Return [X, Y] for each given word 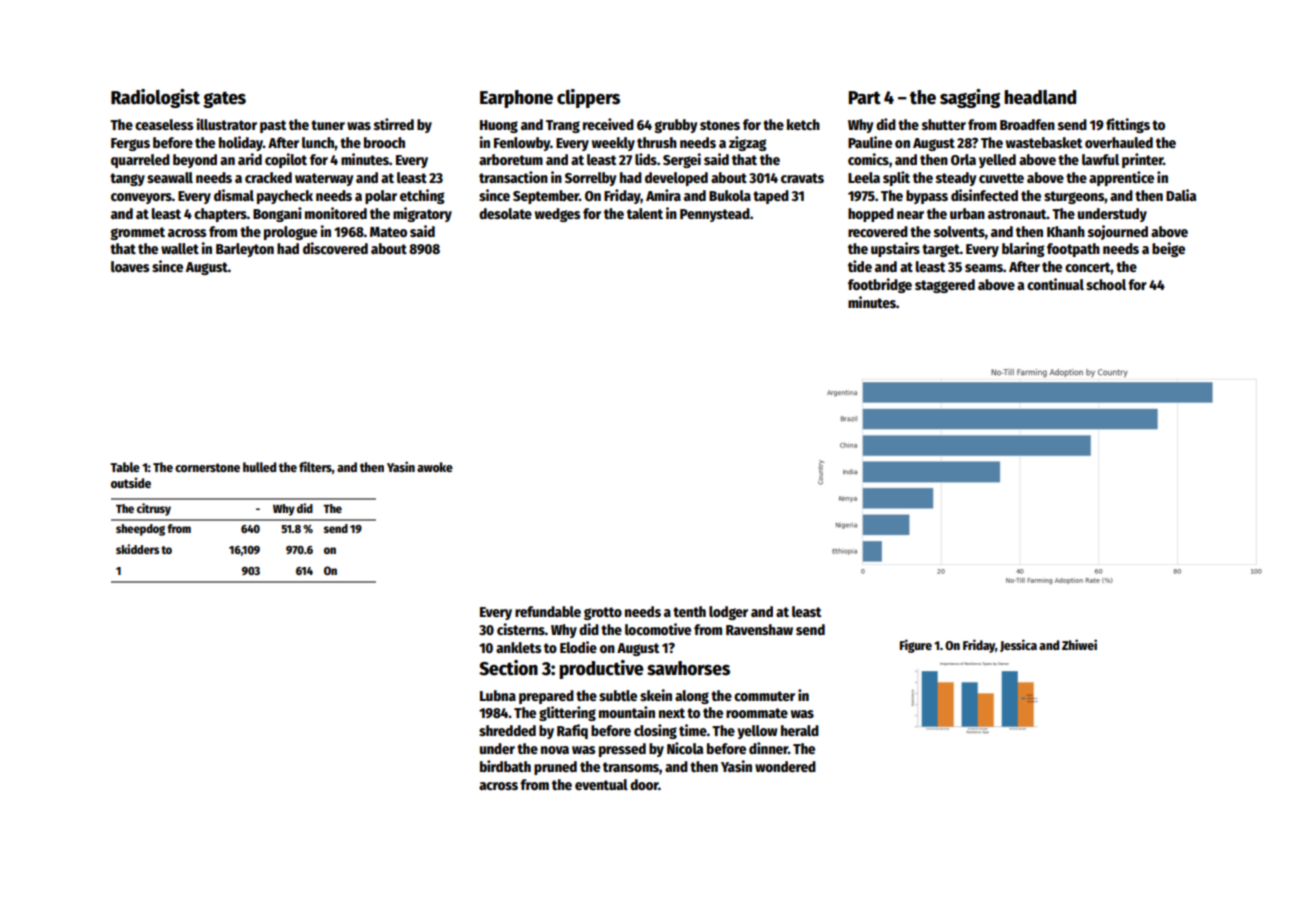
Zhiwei [1079, 644]
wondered [785, 766]
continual [1055, 284]
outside [131, 483]
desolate [505, 213]
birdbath [505, 766]
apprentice [1121, 178]
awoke [435, 467]
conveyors [141, 198]
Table [125, 467]
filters [315, 466]
